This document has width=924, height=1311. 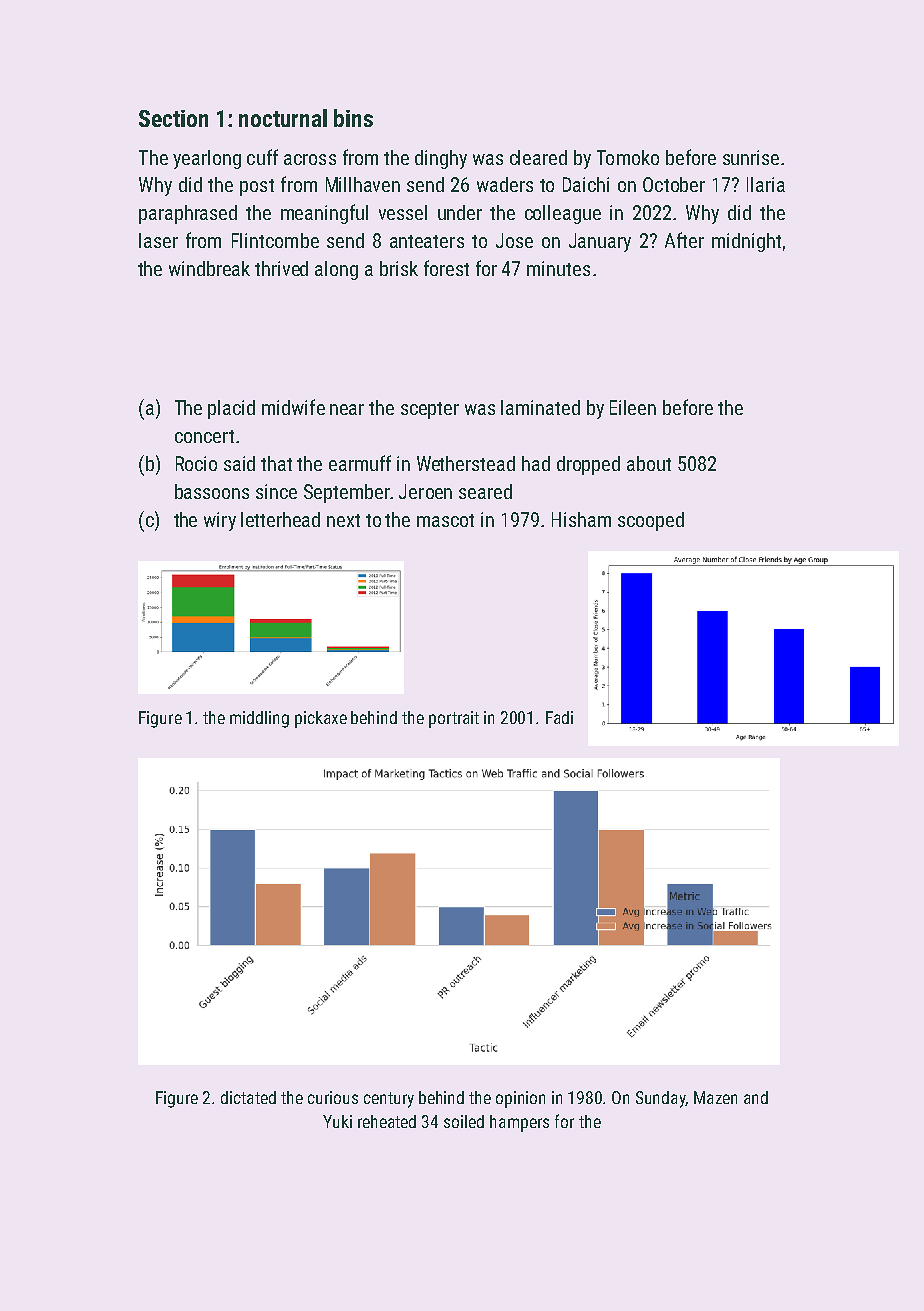 I want to click on Tomoko, so click(x=628, y=157).
